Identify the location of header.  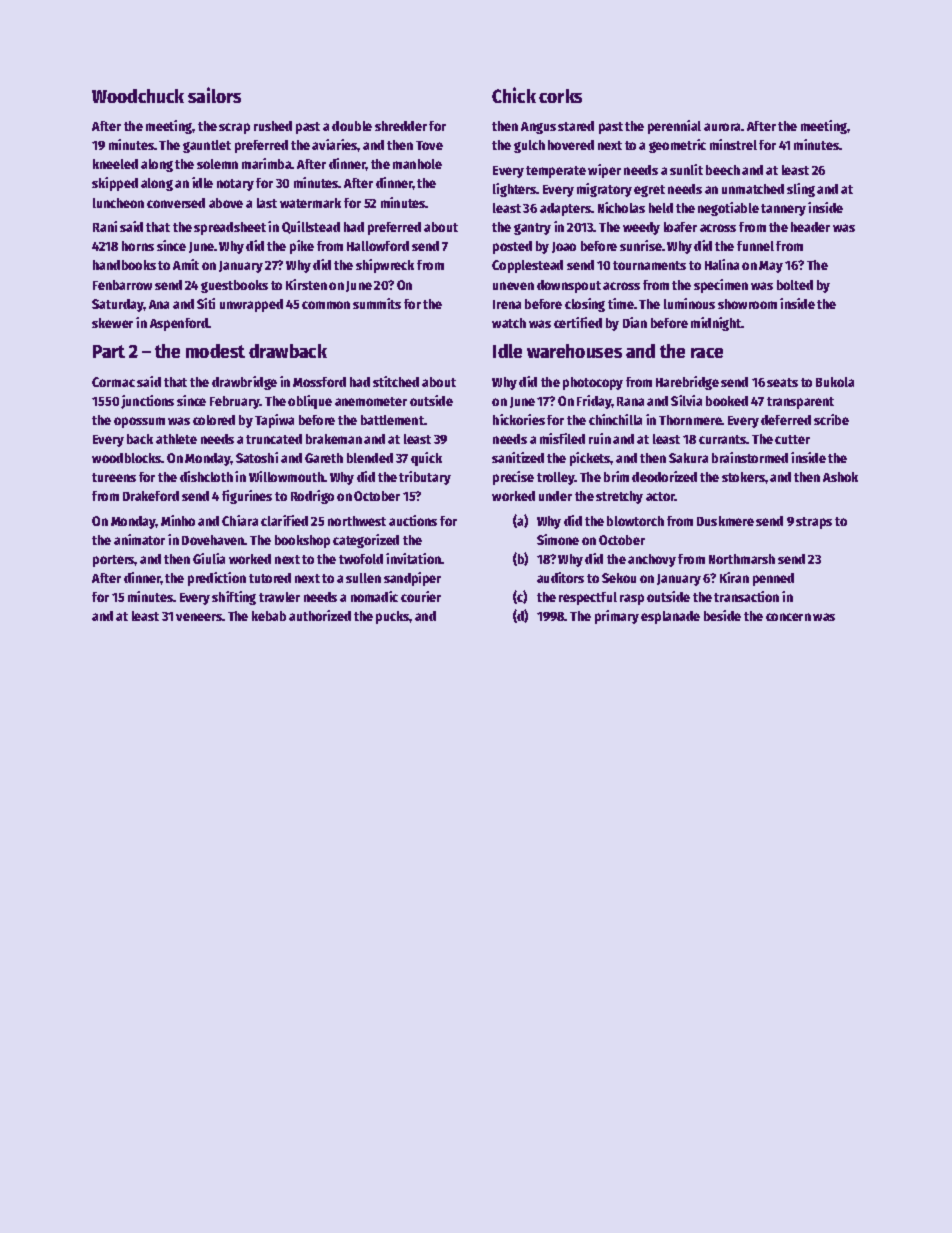
(810, 227).
